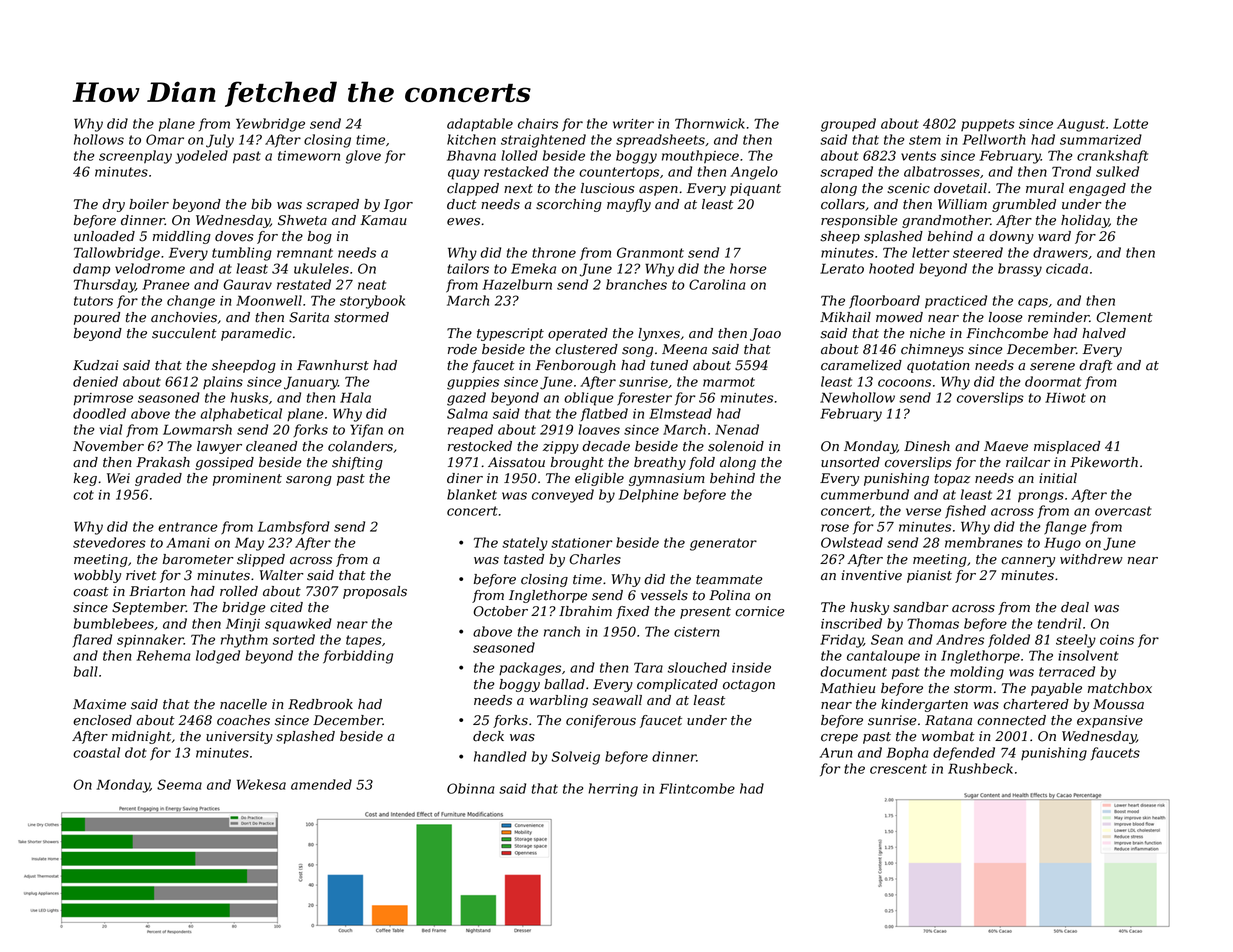  Describe the element at coordinates (99, 139) in the screenshot. I see `hollows` at that location.
